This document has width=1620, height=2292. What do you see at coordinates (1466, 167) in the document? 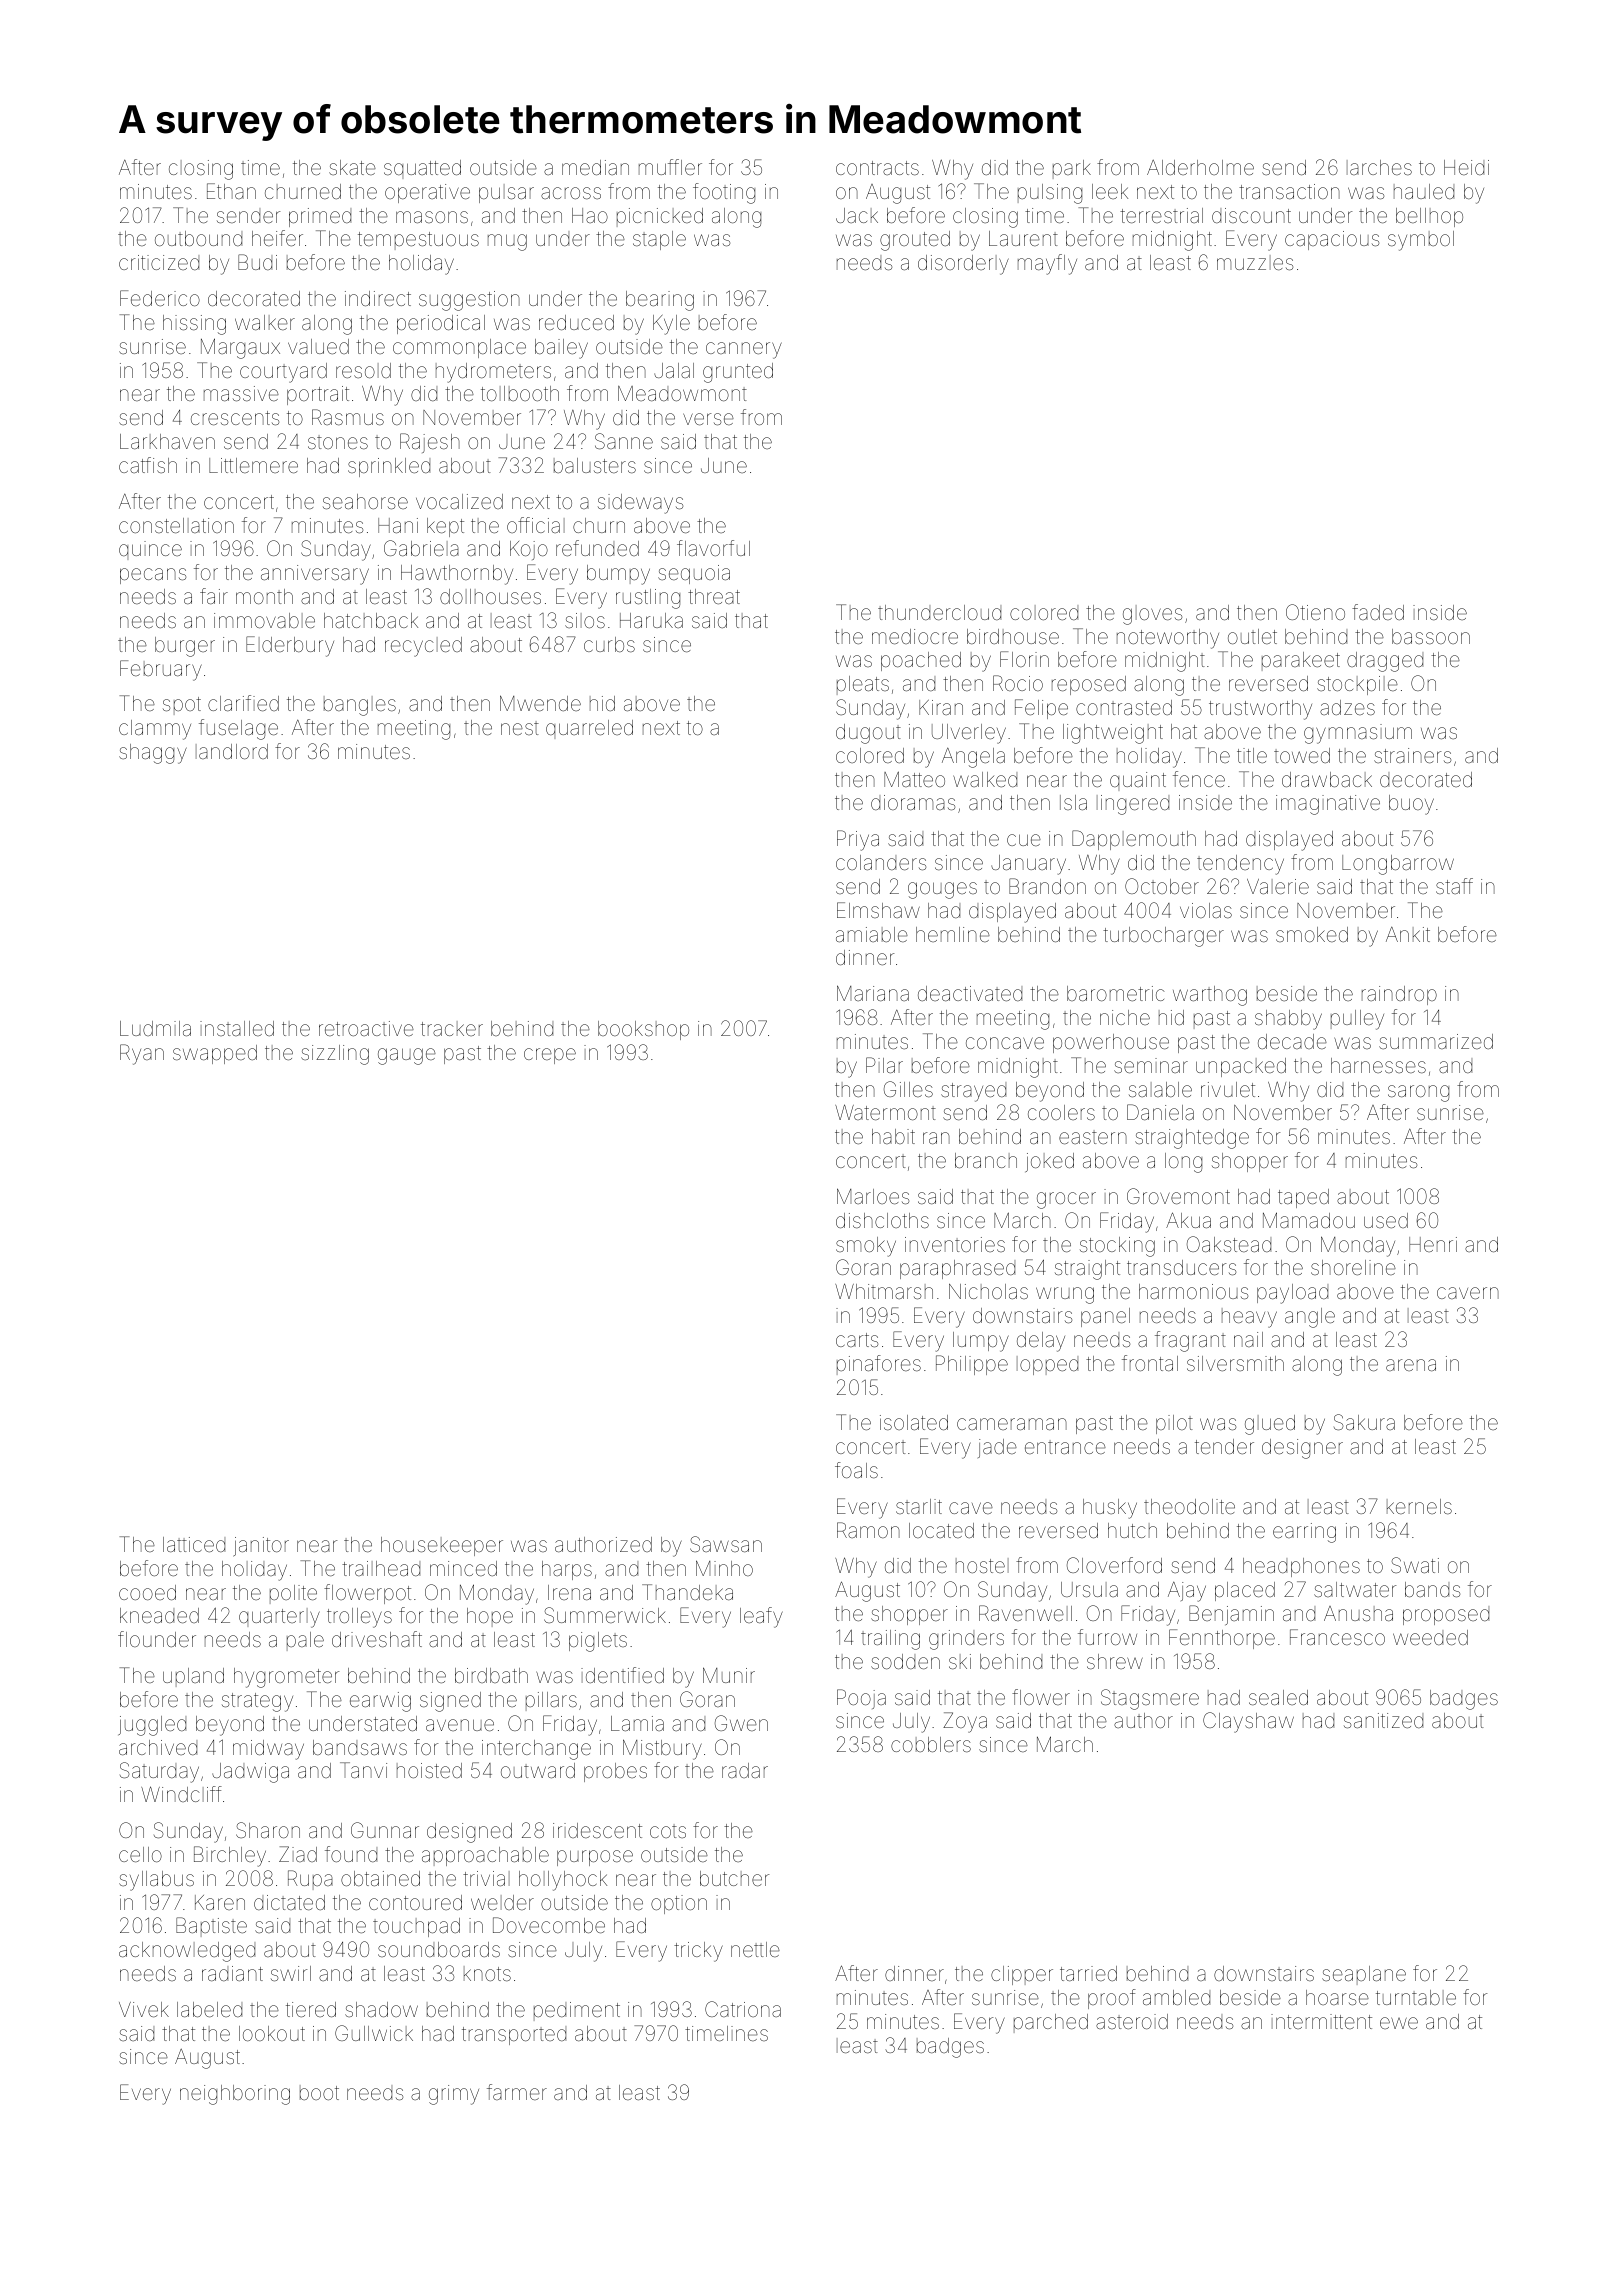
I see `Heidi` at bounding box center [1466, 167].
